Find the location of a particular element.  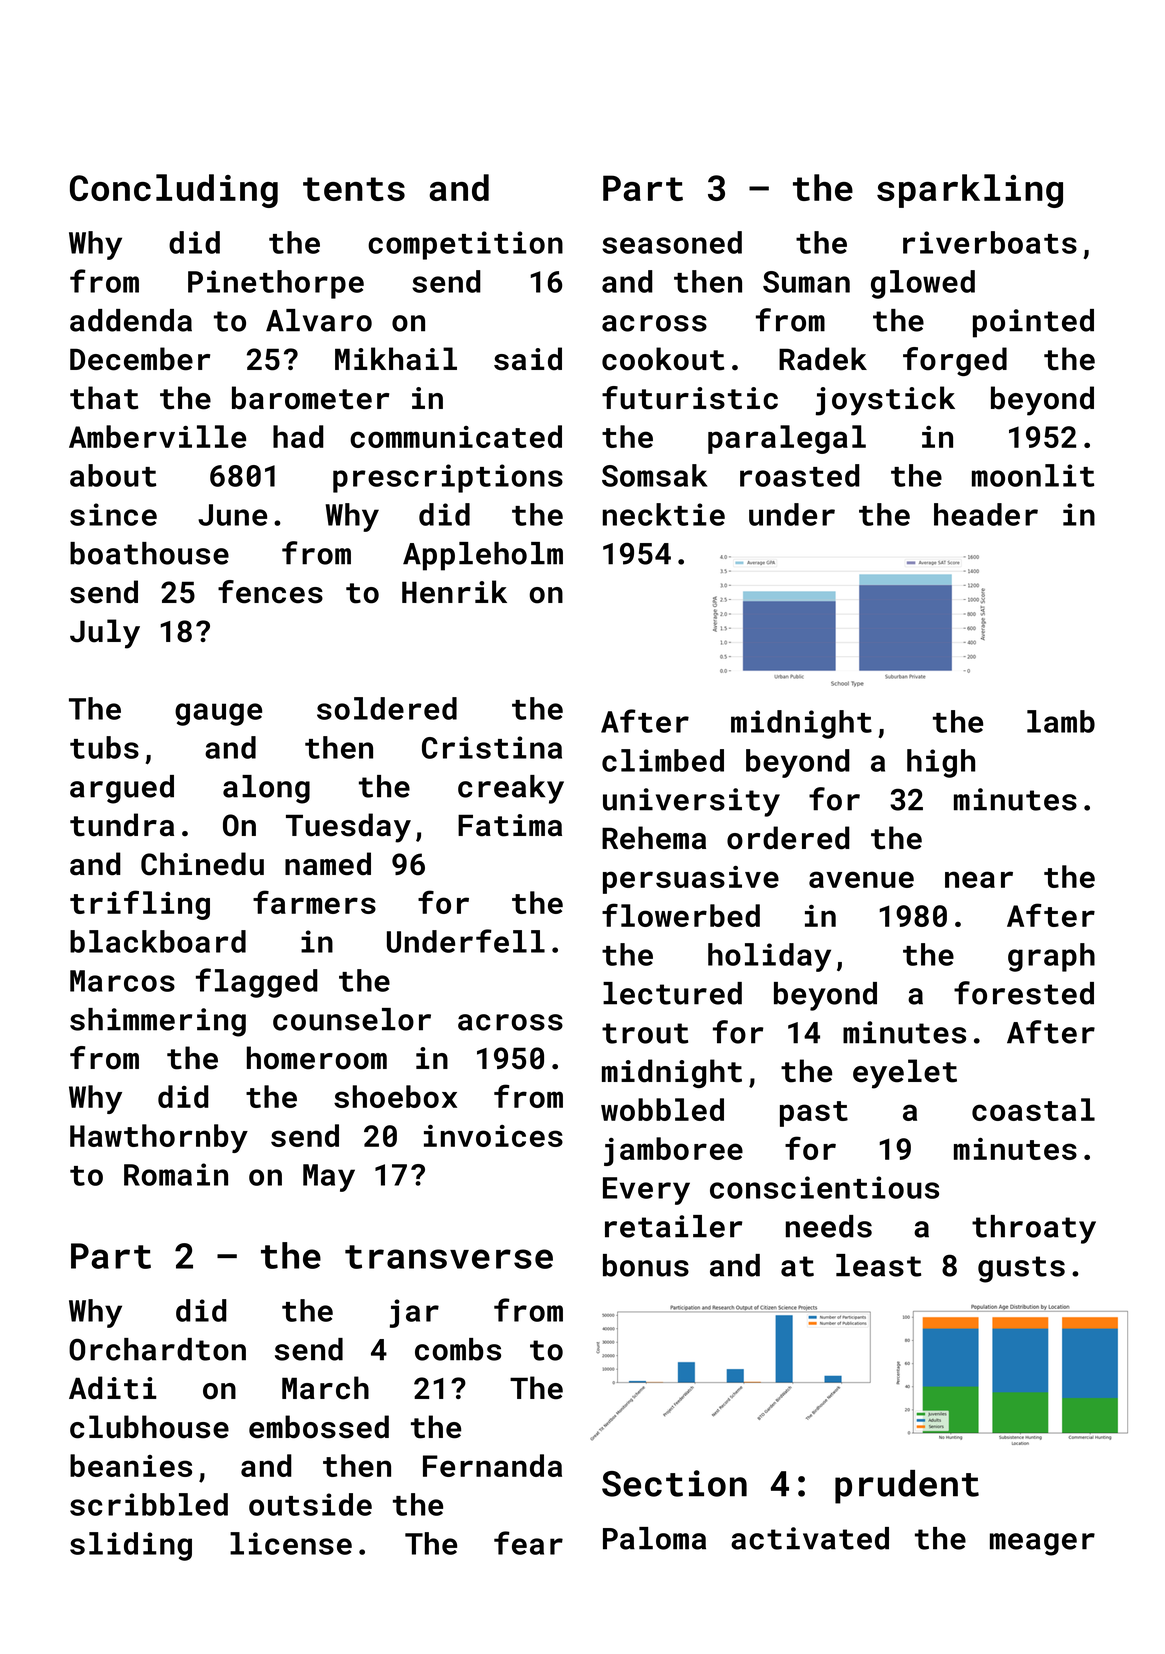

meager is located at coordinates (1042, 1544).
